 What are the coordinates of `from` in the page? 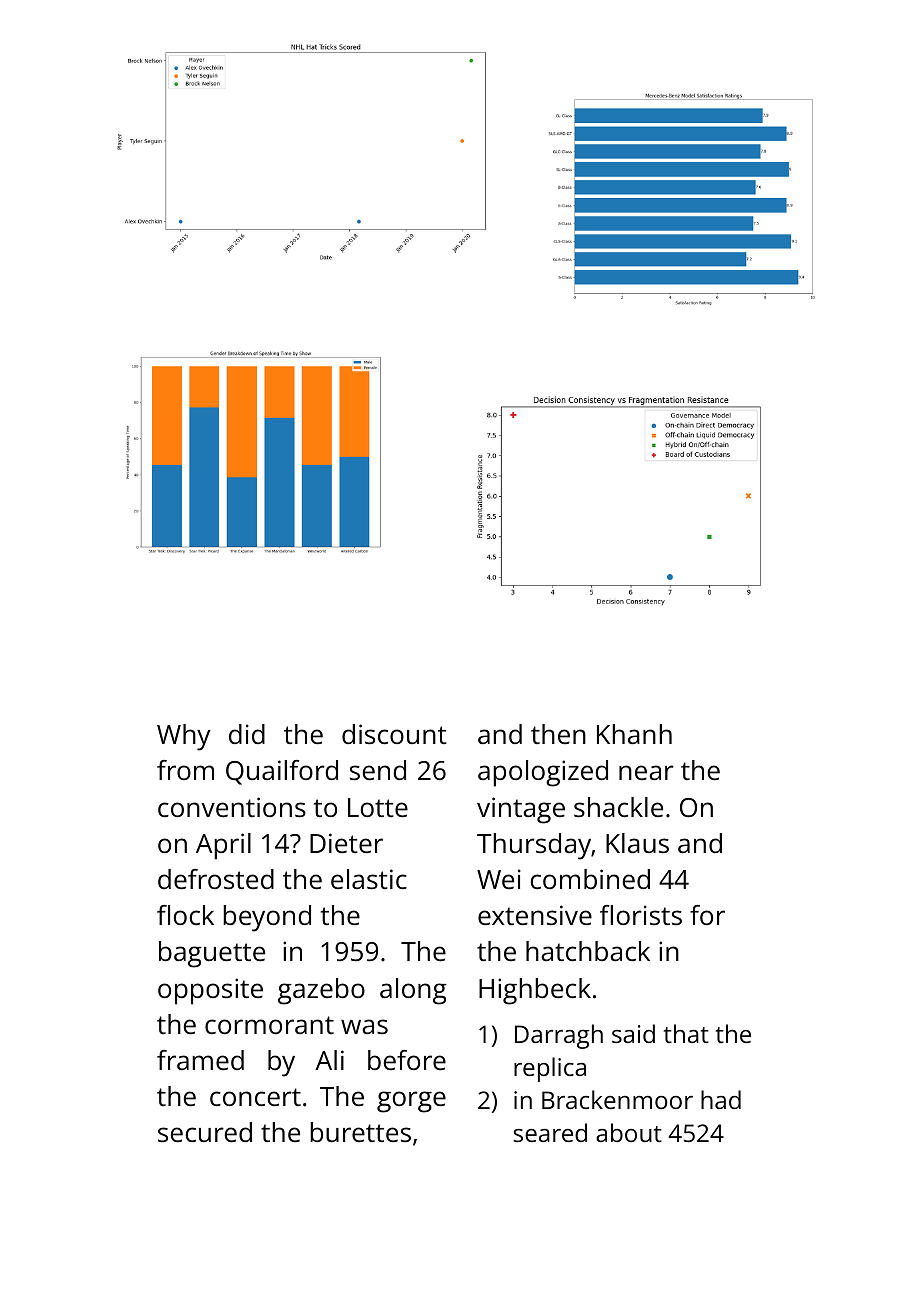 It's located at (185, 770).
